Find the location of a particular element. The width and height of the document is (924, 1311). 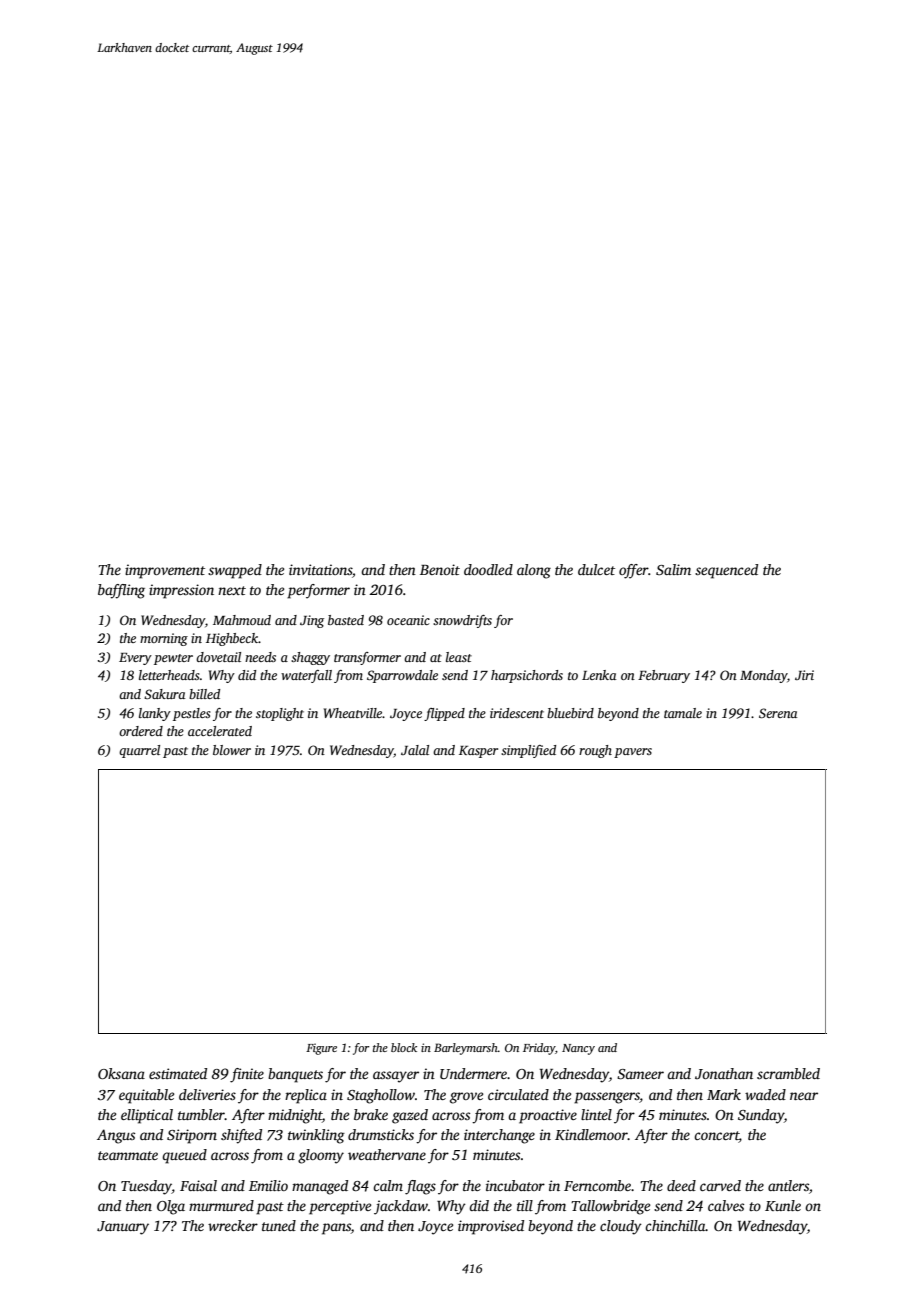

chinchilla is located at coordinates (675, 1225).
